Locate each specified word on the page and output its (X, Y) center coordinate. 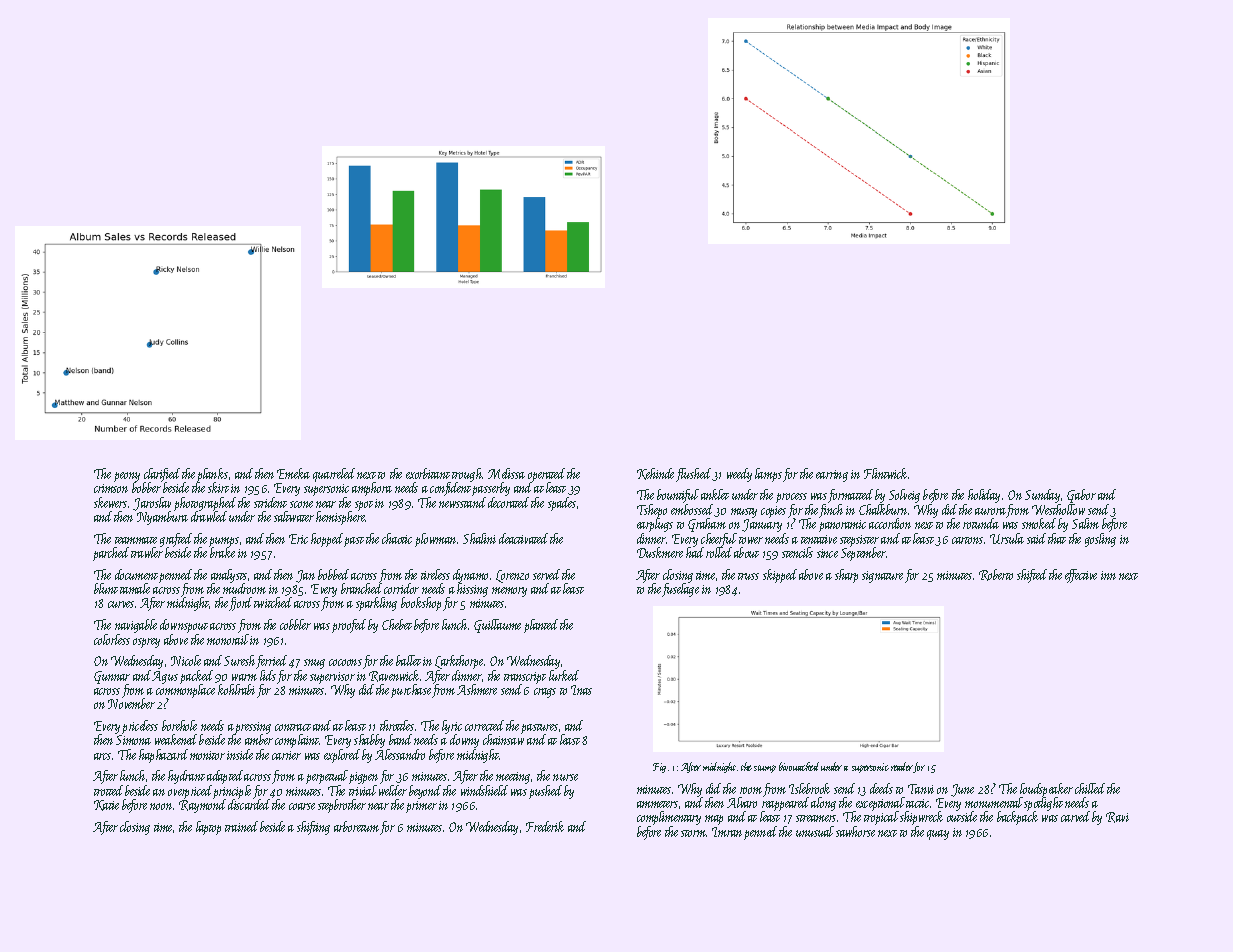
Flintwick (885, 473)
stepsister (859, 541)
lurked (564, 675)
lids (268, 675)
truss (748, 576)
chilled (1090, 788)
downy (464, 741)
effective (1081, 576)
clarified (162, 475)
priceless (140, 727)
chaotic (397, 538)
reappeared (785, 804)
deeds (881, 788)
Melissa (506, 473)
